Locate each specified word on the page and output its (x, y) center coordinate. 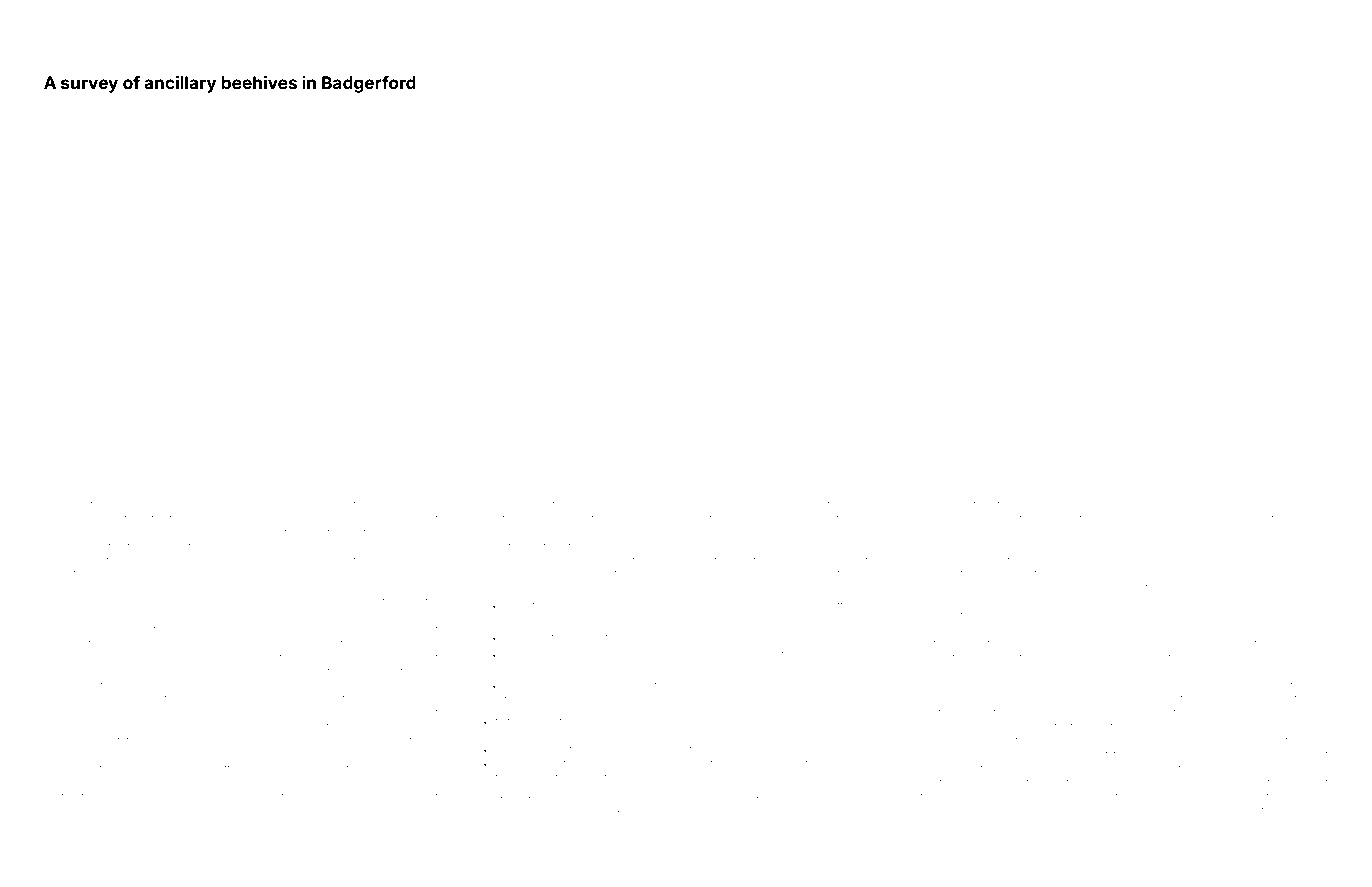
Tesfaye (747, 750)
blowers (940, 588)
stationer (526, 638)
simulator (604, 505)
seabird (1038, 505)
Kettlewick (237, 769)
